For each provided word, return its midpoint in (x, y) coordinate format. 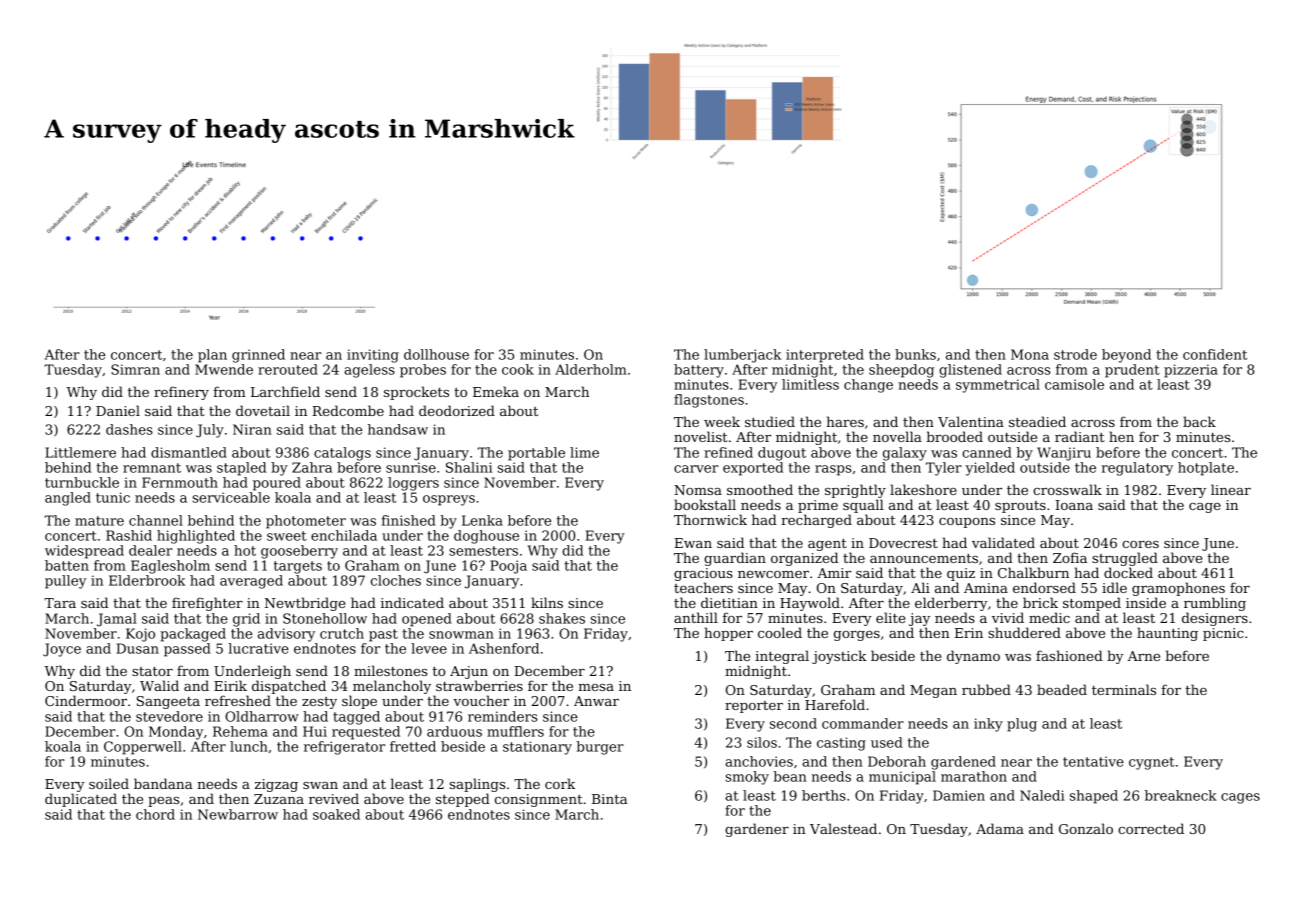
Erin (969, 633)
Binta (609, 799)
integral (782, 657)
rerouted (288, 369)
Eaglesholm (170, 567)
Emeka (496, 391)
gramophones (1178, 589)
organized (804, 559)
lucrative (258, 648)
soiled (109, 783)
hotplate (1206, 469)
